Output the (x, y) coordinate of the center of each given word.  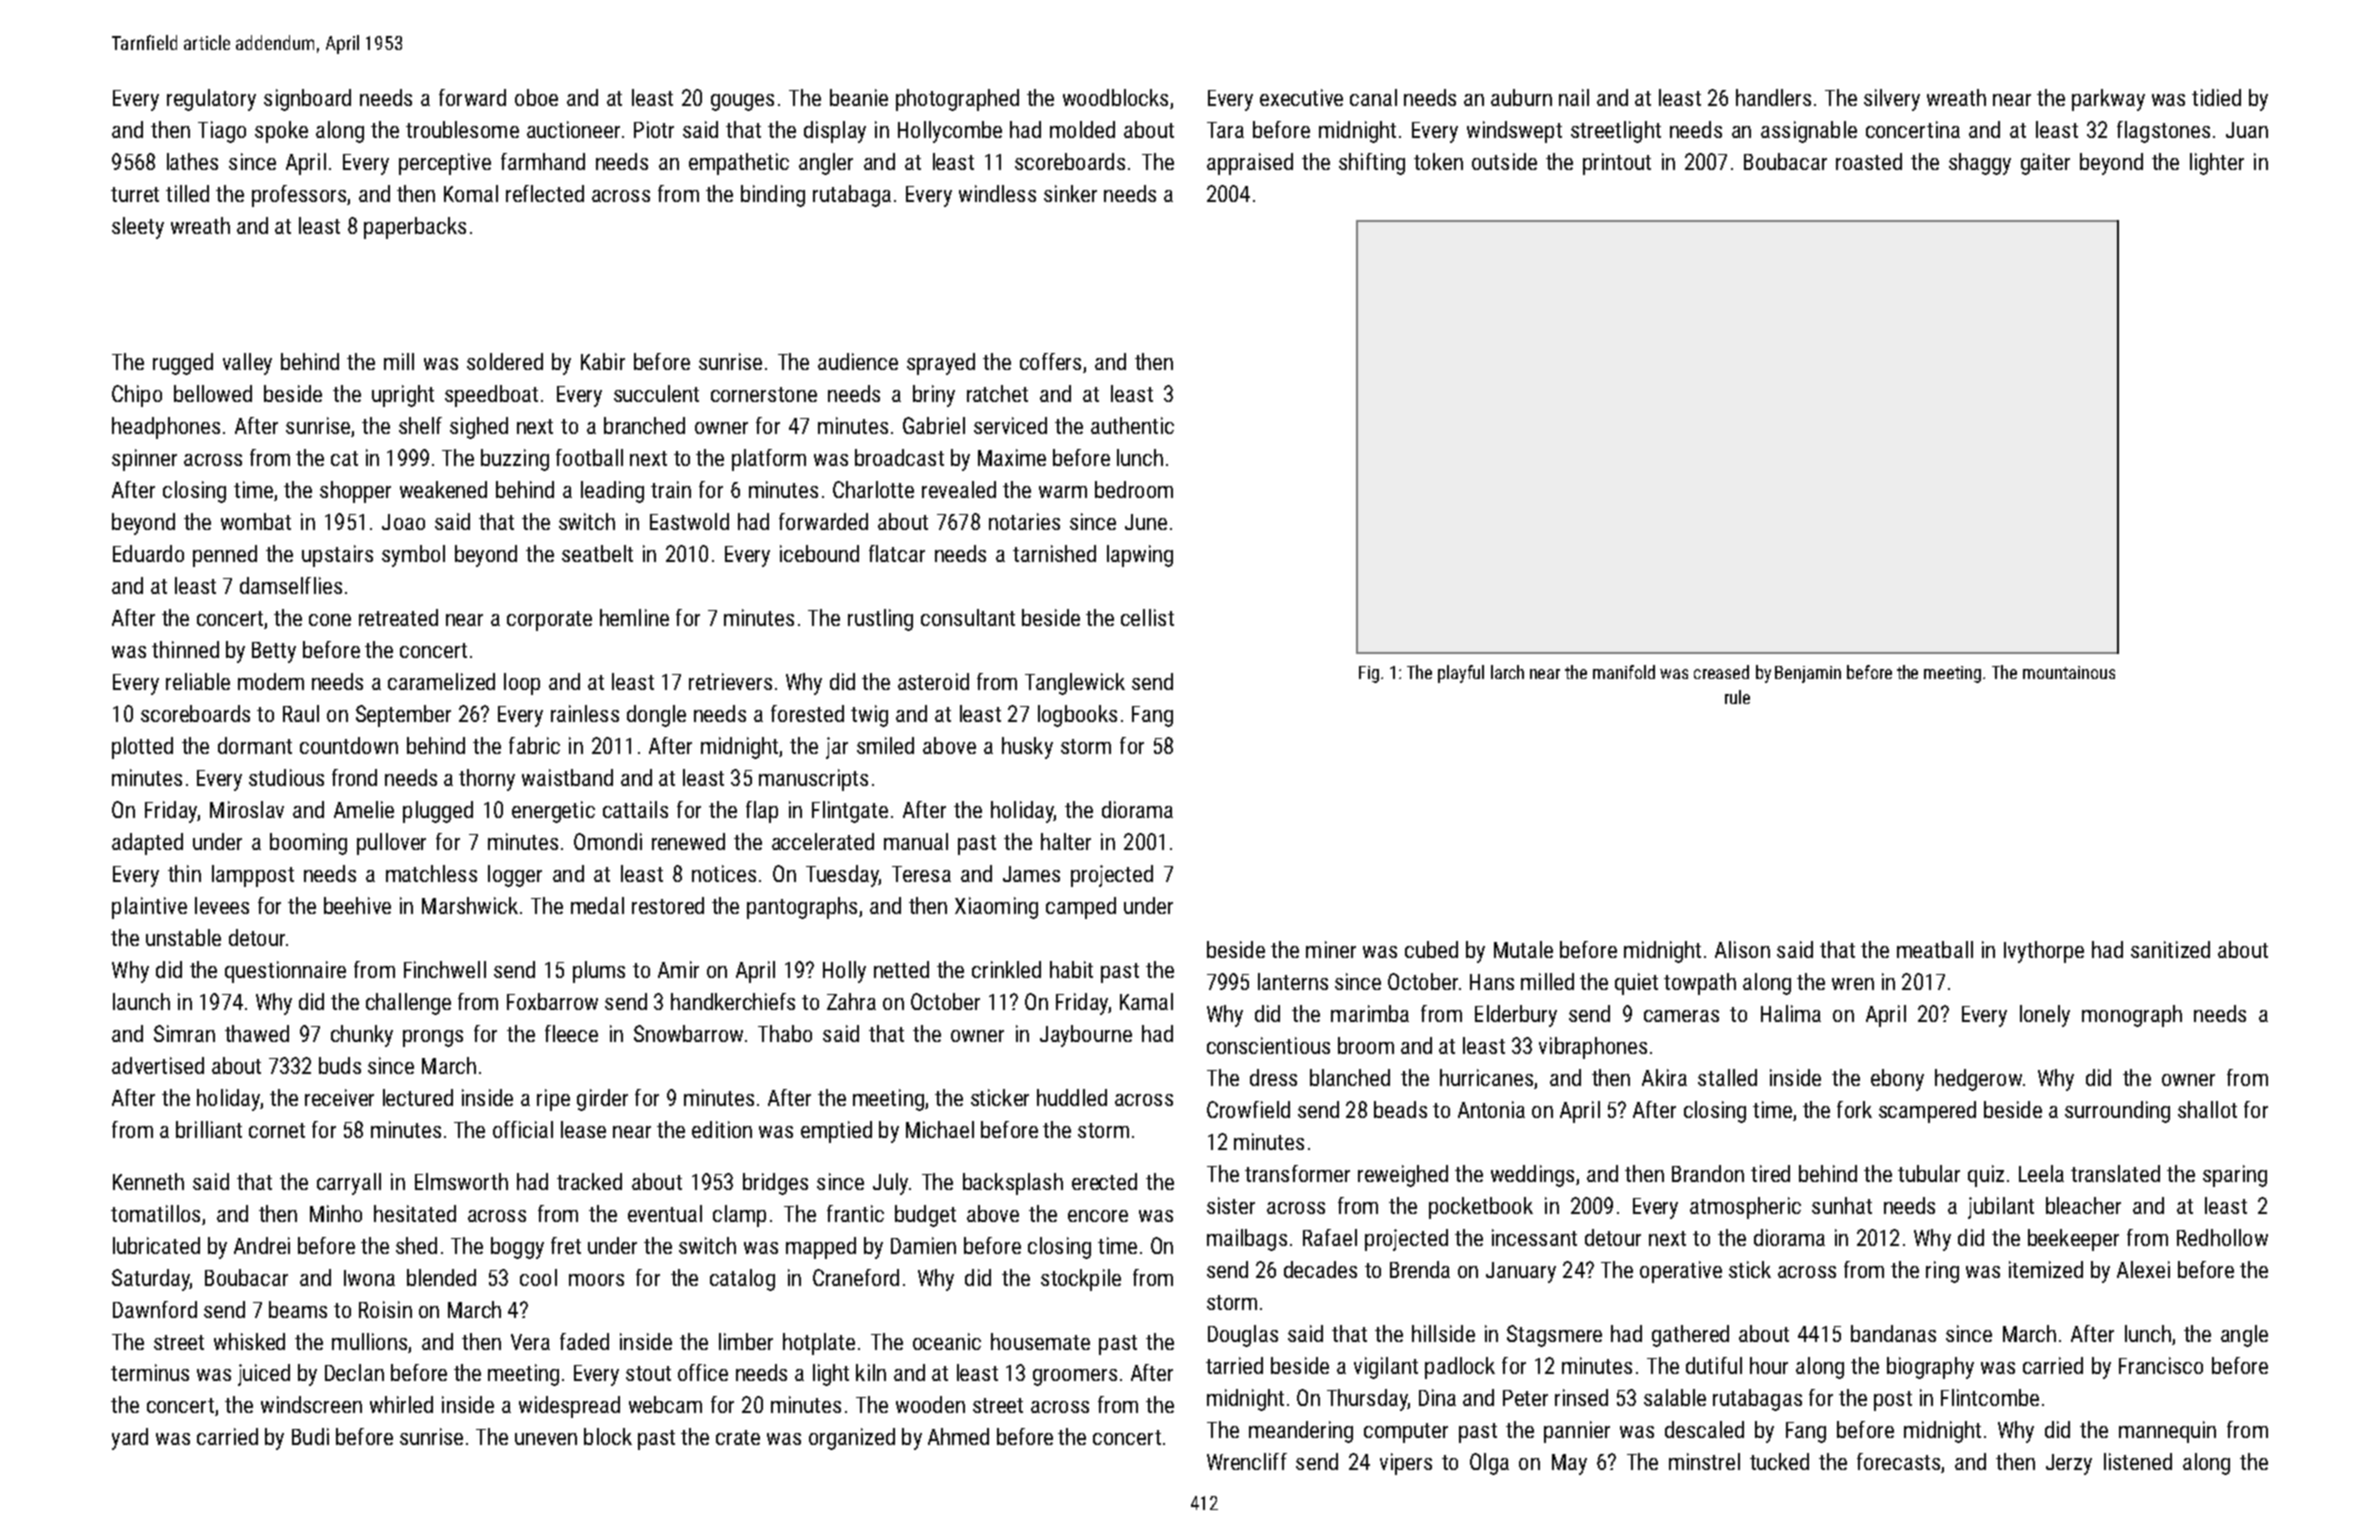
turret (135, 194)
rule (1737, 697)
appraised (1250, 164)
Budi (310, 1436)
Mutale (1523, 949)
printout (1617, 164)
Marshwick (470, 905)
